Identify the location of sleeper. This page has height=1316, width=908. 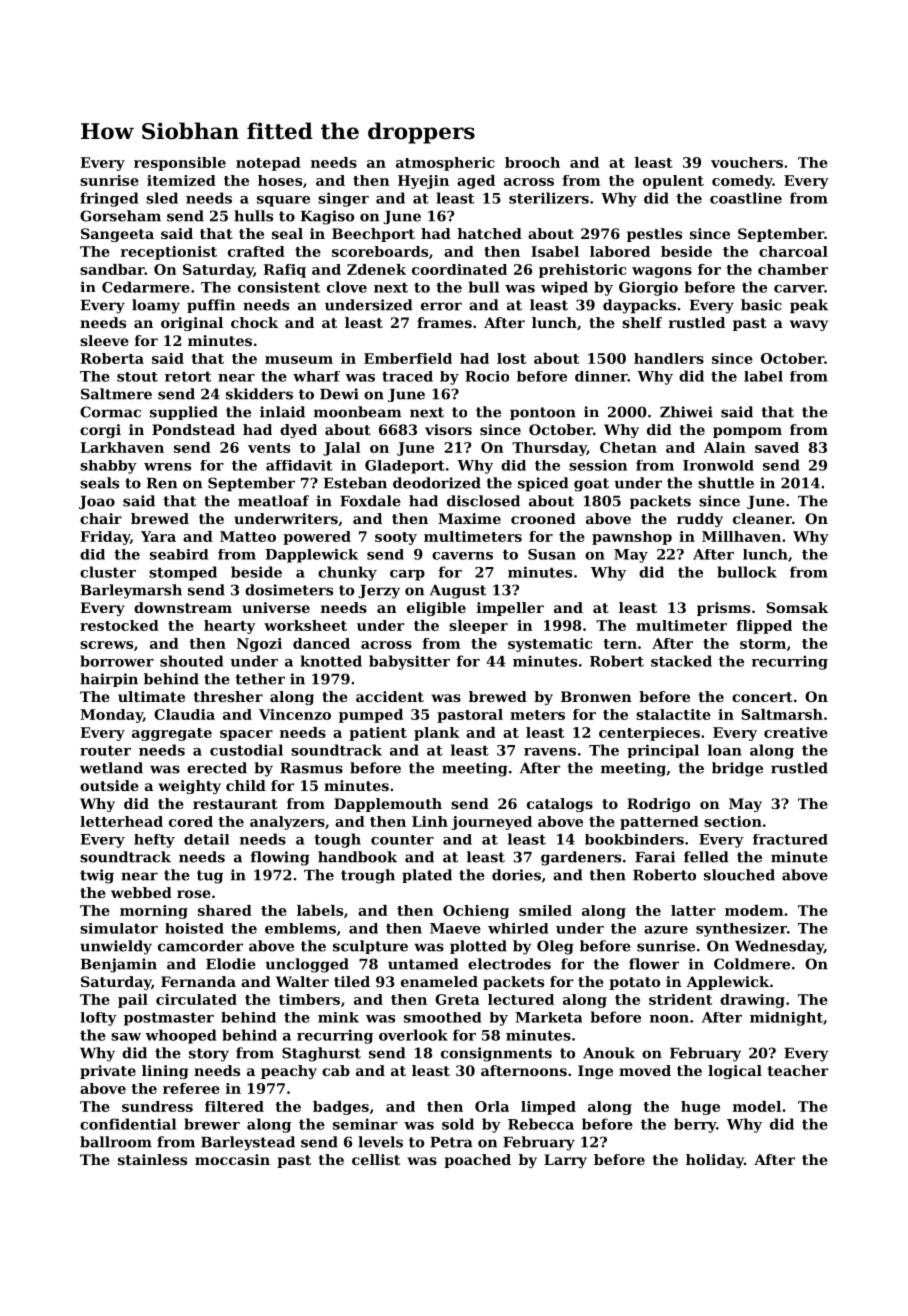
(478, 627).
